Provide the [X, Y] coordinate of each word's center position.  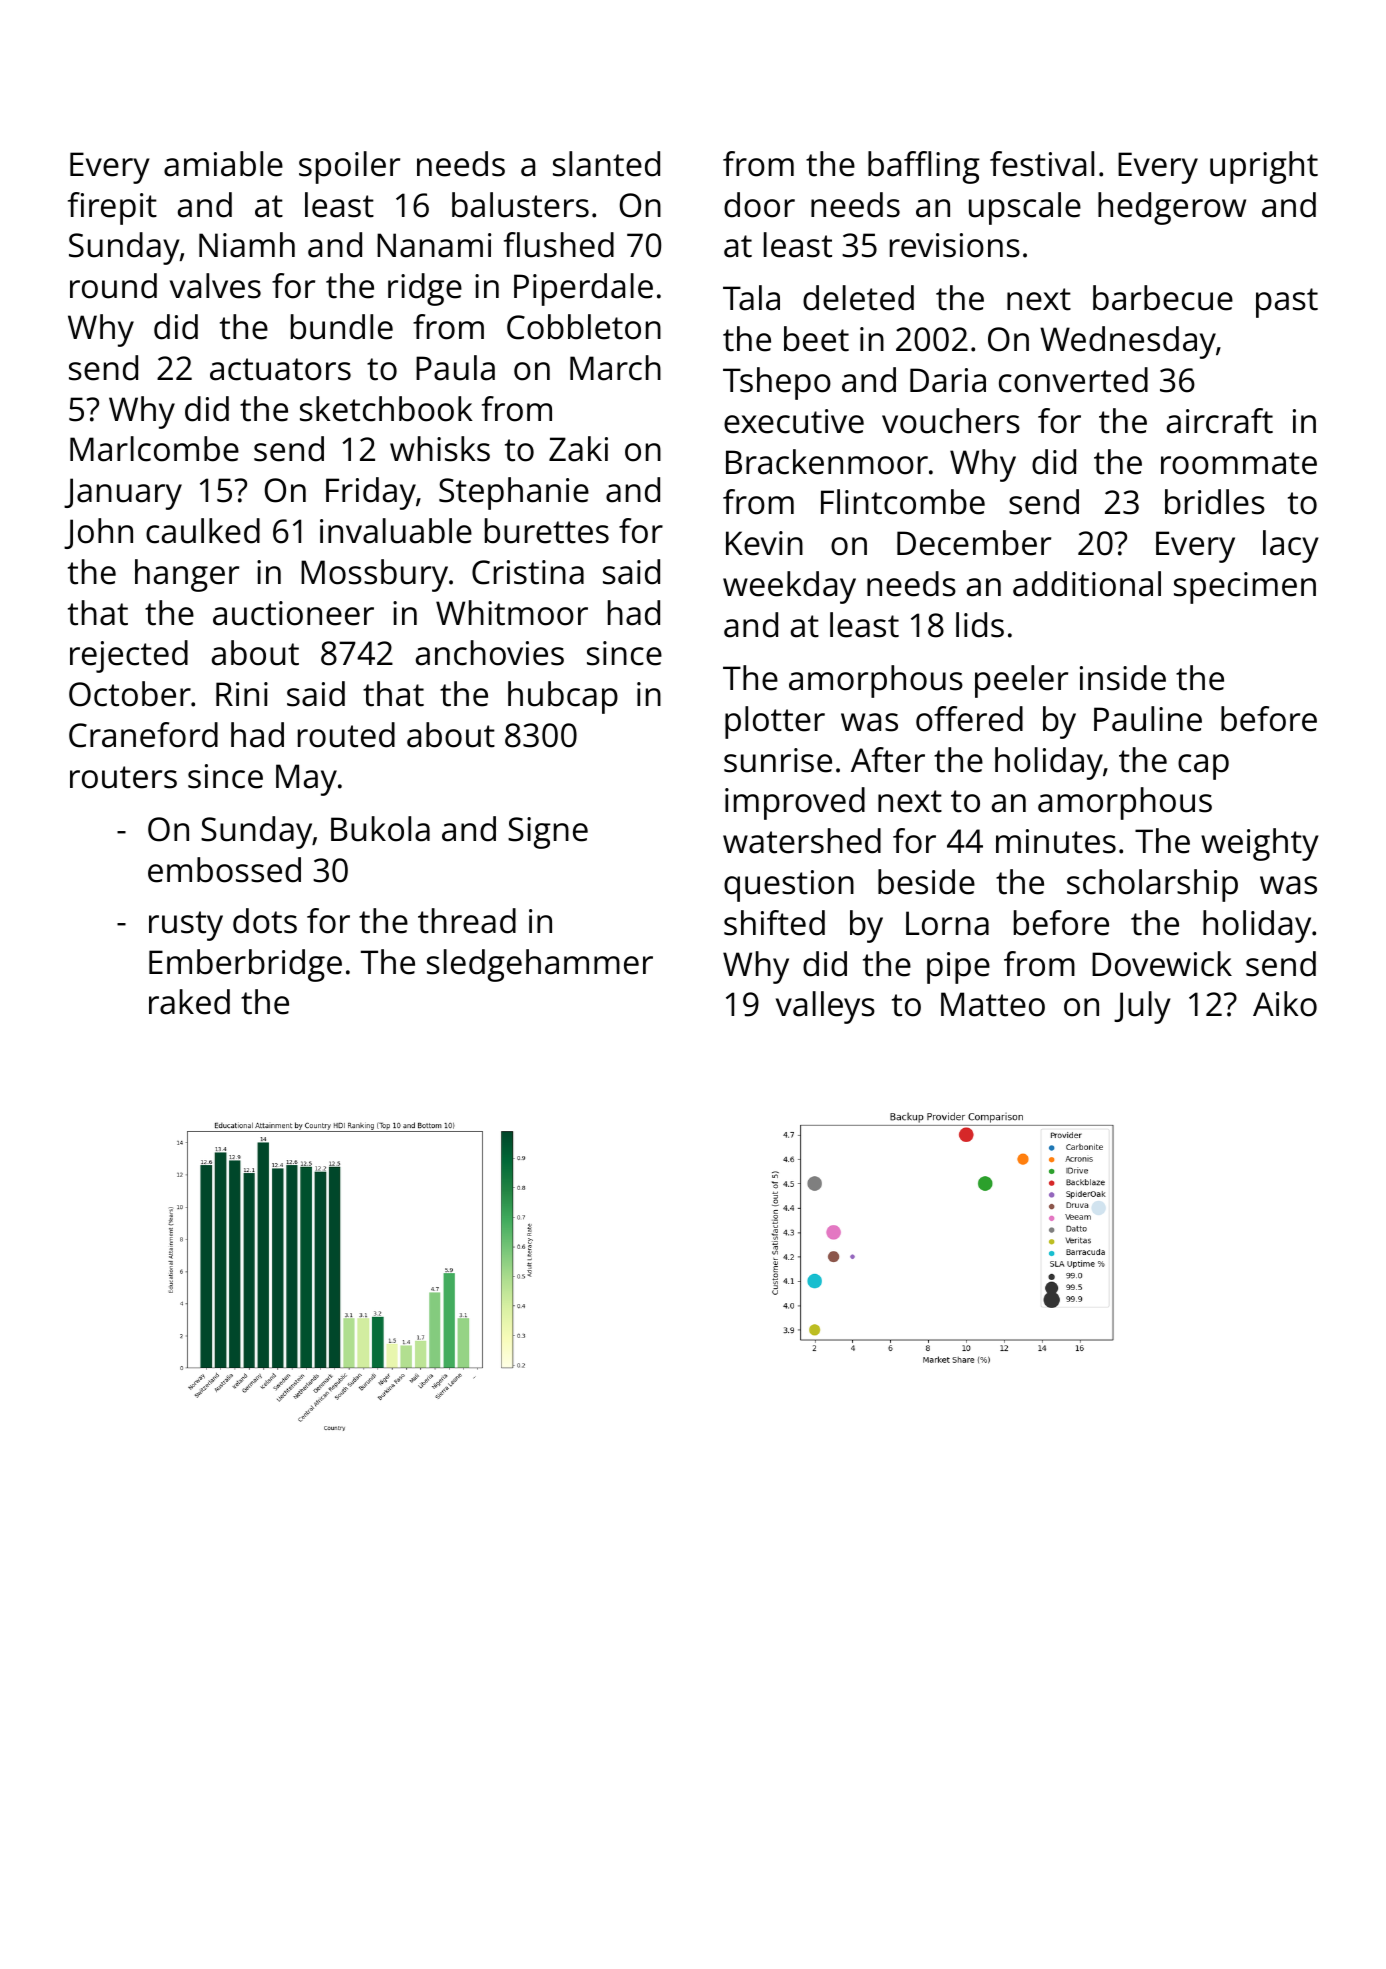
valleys [825, 1007]
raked [189, 1002]
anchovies [490, 653]
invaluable [396, 531]
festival [1042, 164]
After [888, 760]
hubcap [563, 697]
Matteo [993, 1004]
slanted [606, 164]
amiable [223, 164]
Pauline [1148, 719]
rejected [129, 656]
